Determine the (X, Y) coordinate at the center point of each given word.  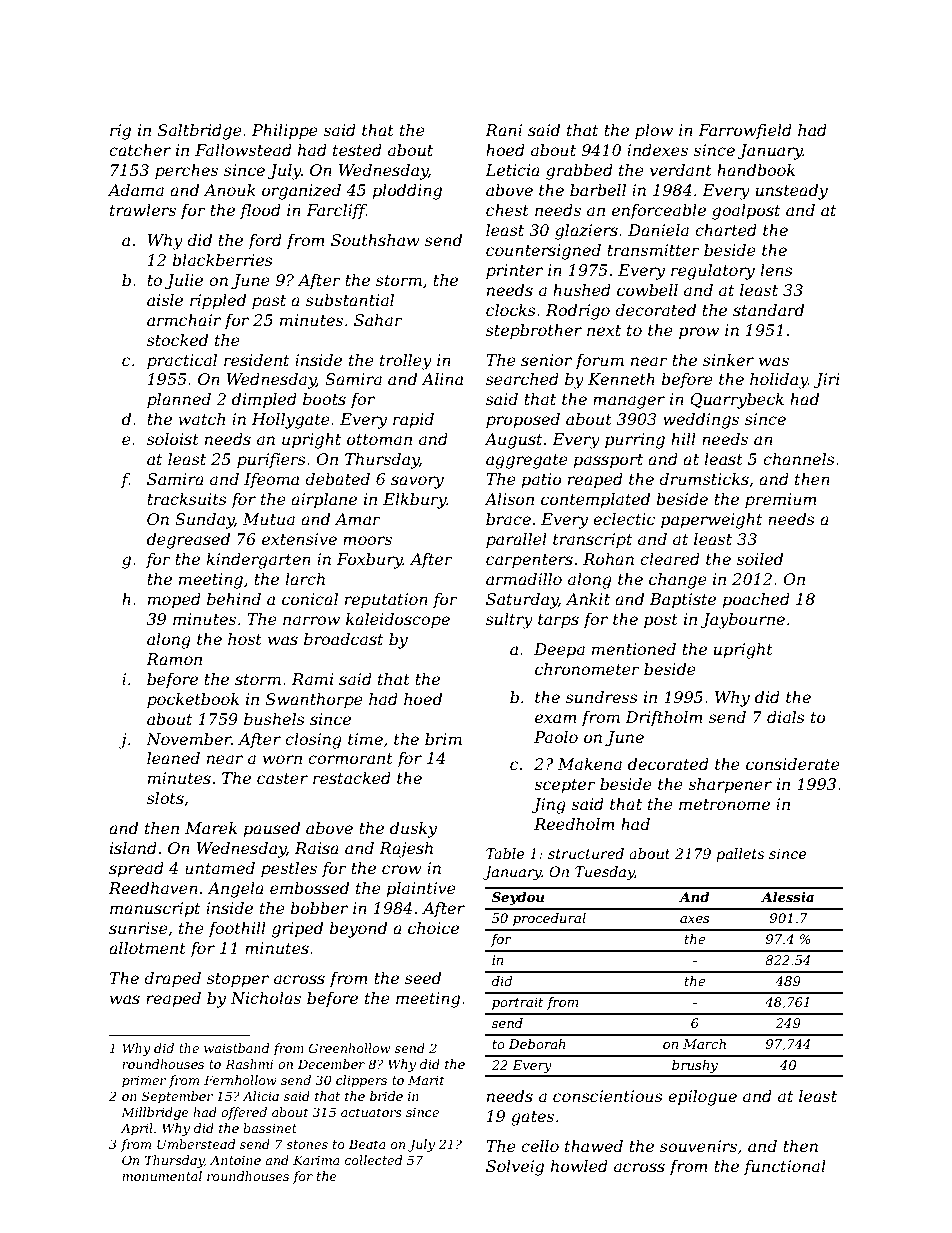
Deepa (559, 651)
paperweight (711, 521)
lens (776, 270)
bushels (274, 719)
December (331, 1064)
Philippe (285, 132)
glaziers (586, 232)
